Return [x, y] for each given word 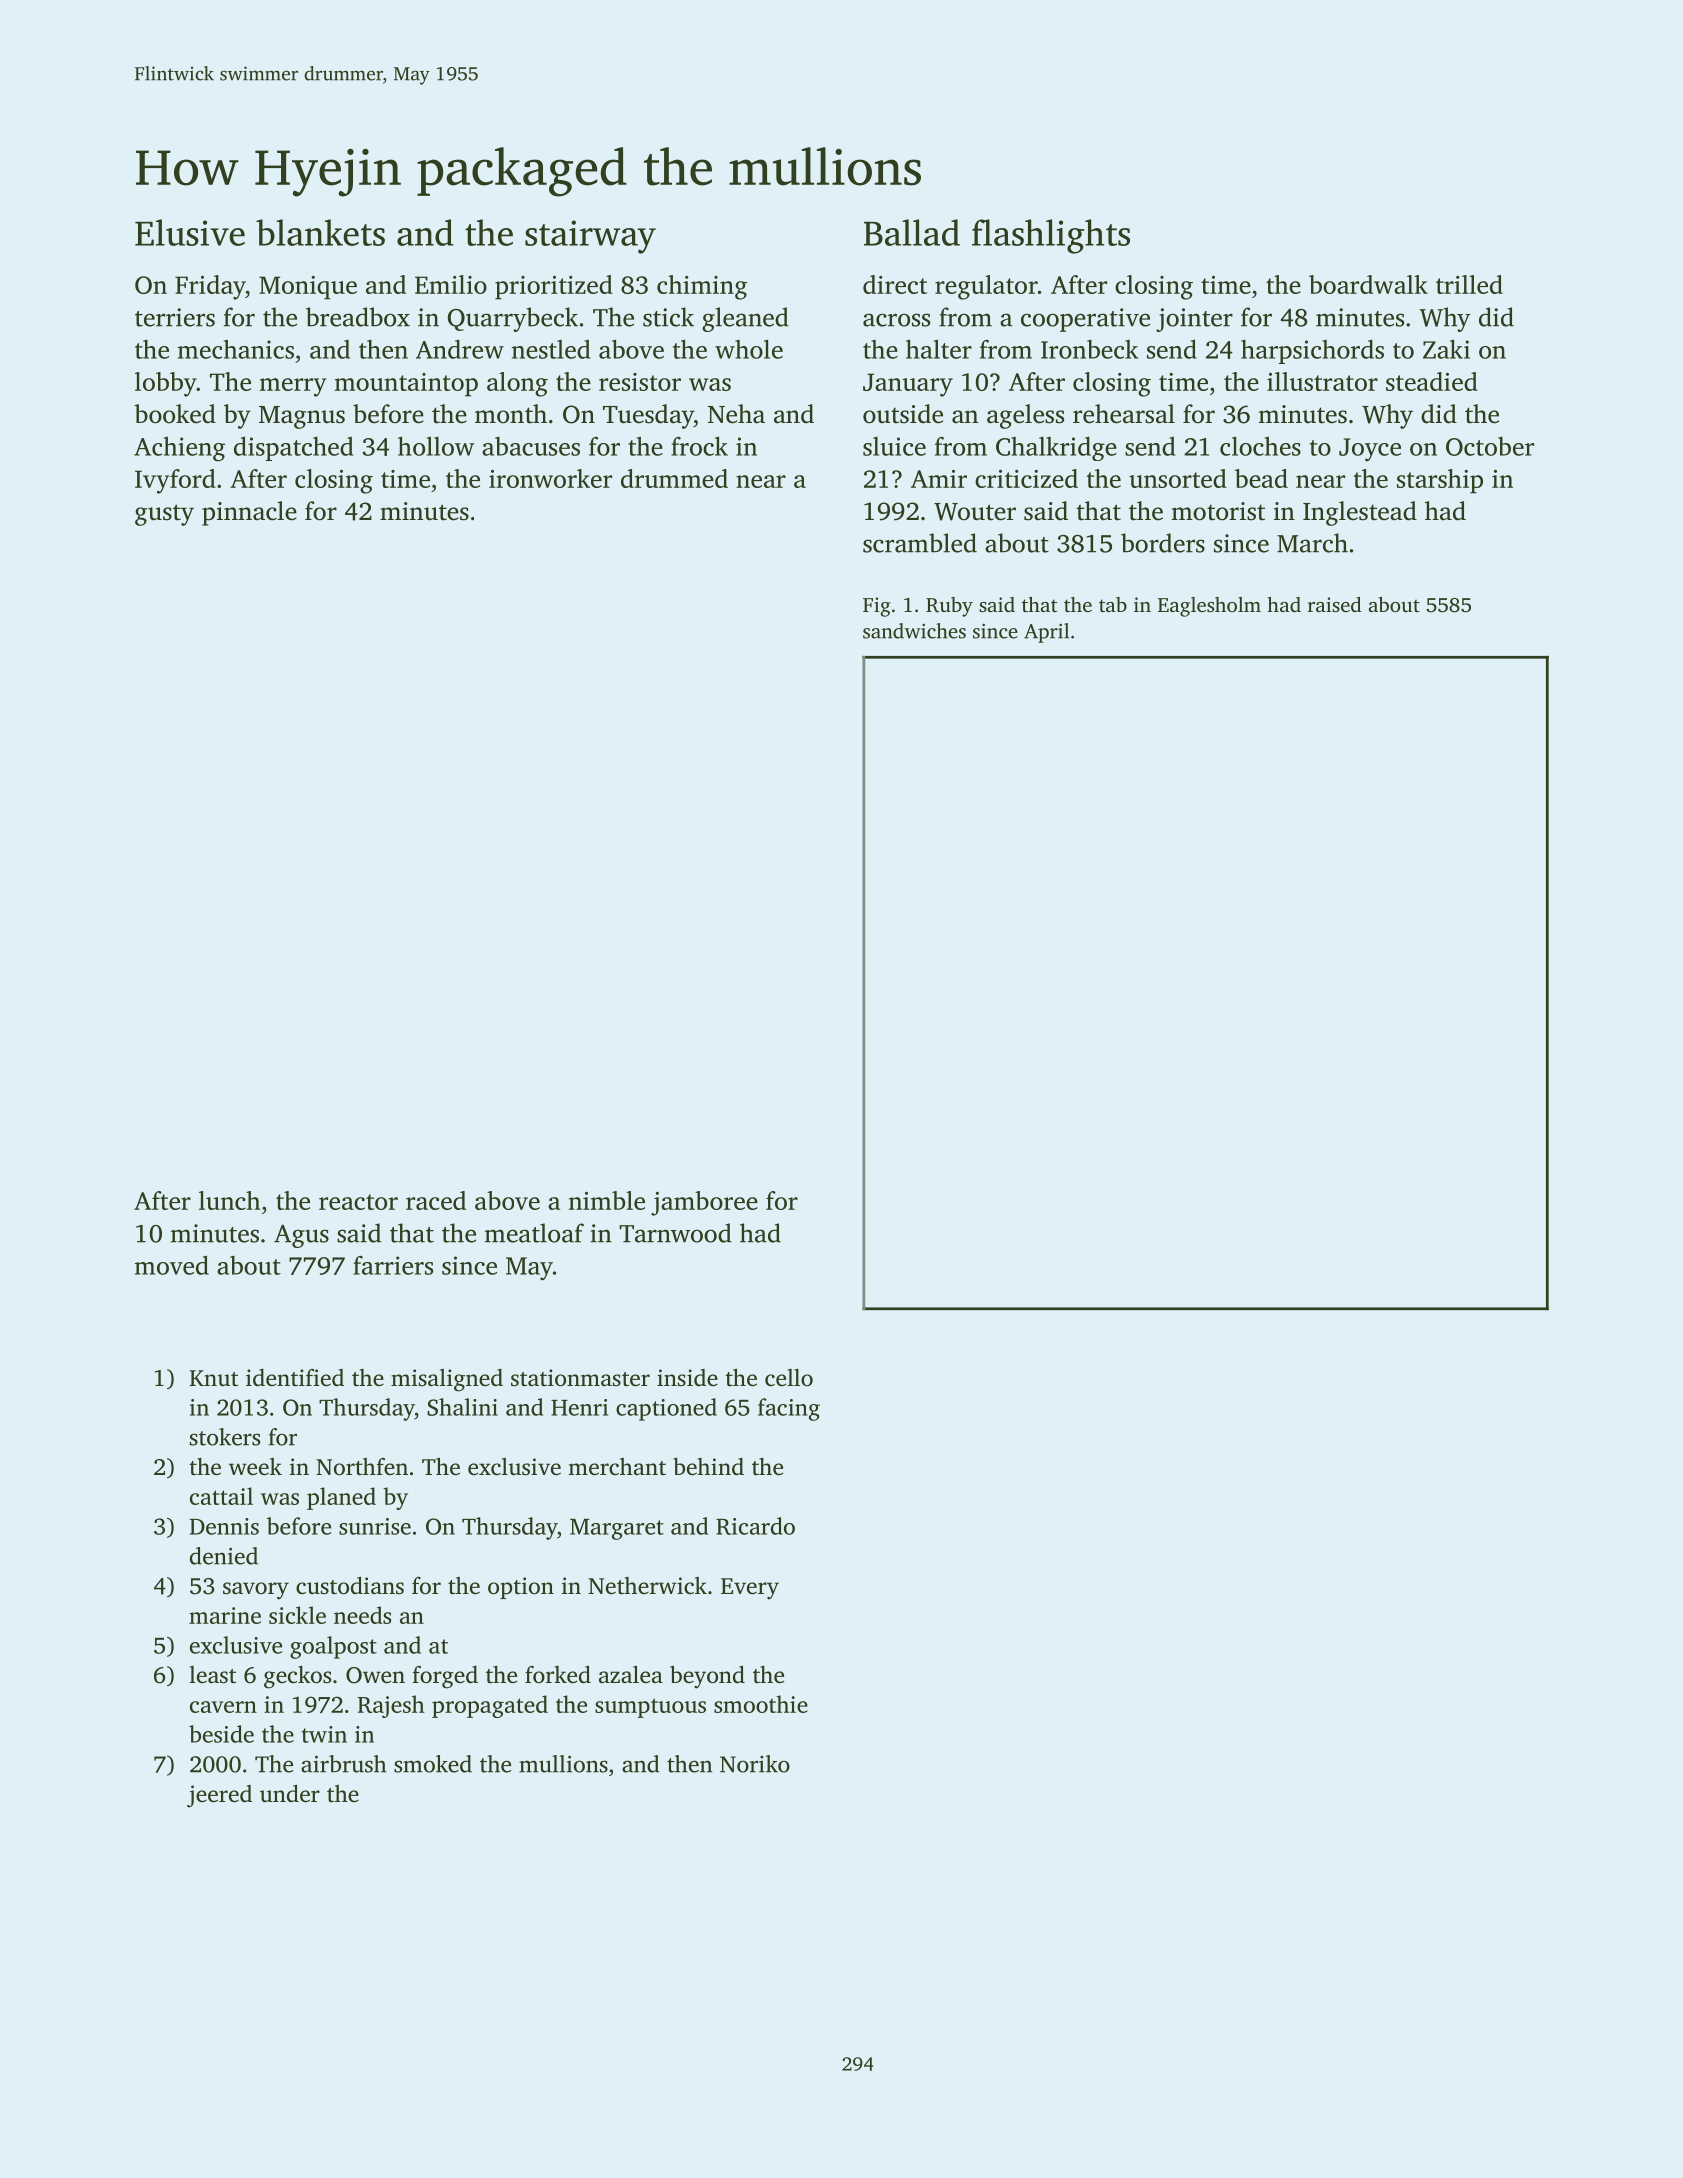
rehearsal [1124, 414]
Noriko [755, 1764]
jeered [219, 1796]
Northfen [362, 1466]
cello [789, 1378]
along [517, 384]
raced [436, 1200]
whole [749, 349]
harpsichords [1312, 352]
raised [1335, 604]
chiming [702, 287]
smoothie [761, 1704]
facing [789, 1409]
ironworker [550, 478]
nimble [607, 1200]
